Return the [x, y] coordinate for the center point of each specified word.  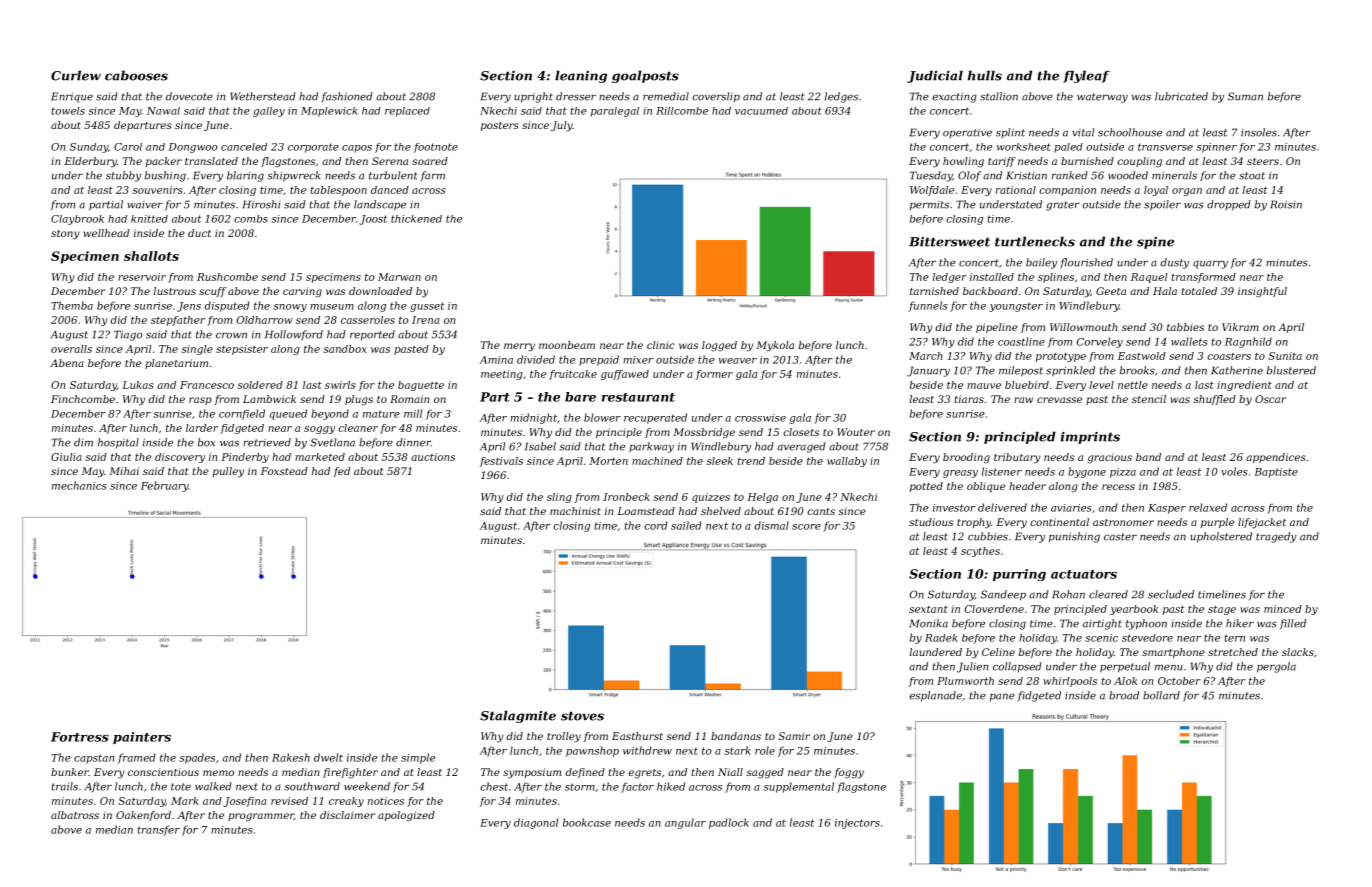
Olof [969, 176]
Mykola [775, 346]
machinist [575, 511]
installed [992, 277]
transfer [158, 830]
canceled [244, 147]
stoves [582, 716]
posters [500, 126]
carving [302, 292]
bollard [1161, 695]
